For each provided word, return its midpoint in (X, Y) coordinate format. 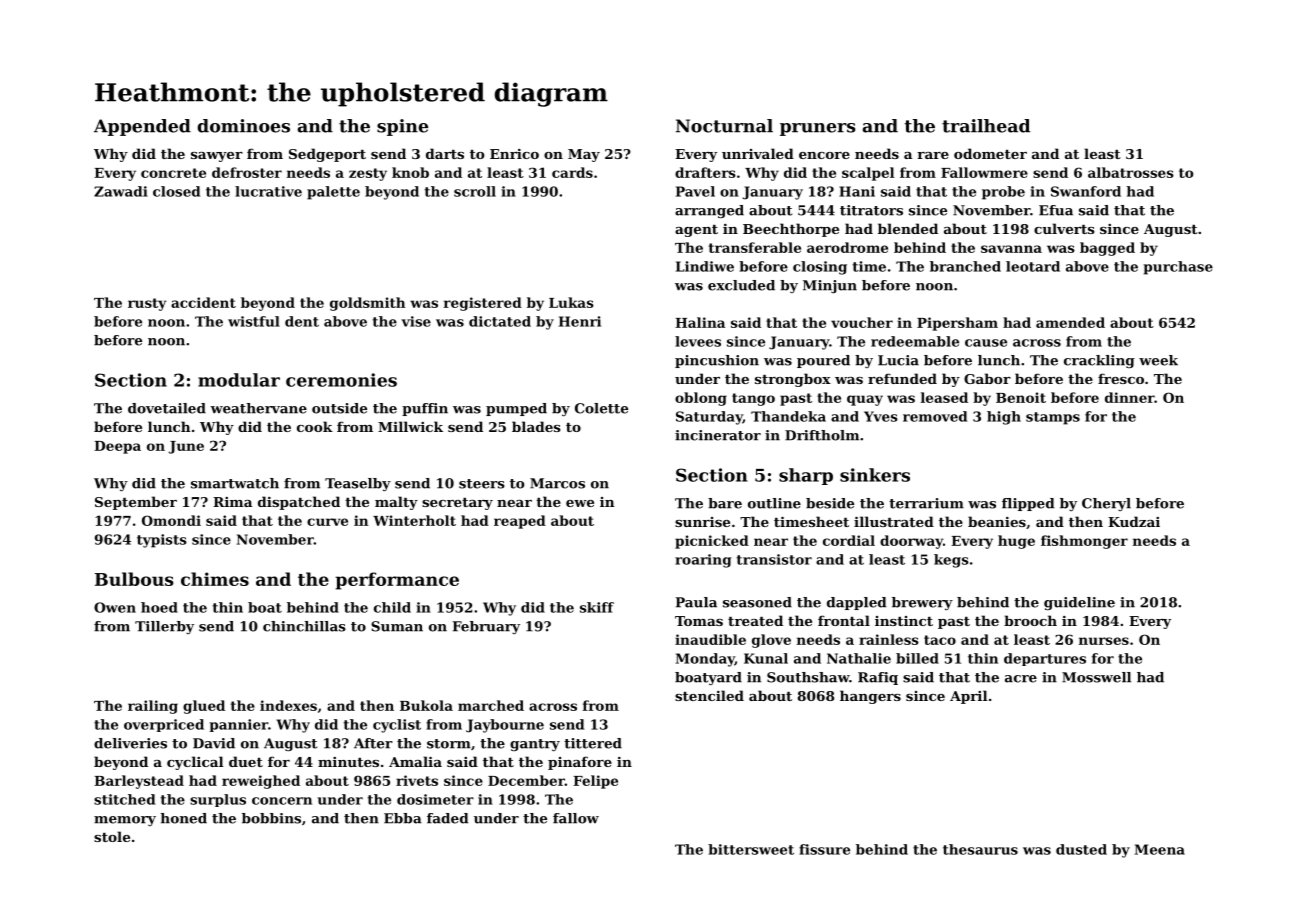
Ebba (403, 818)
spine (402, 127)
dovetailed (167, 408)
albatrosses (1131, 172)
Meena (1160, 849)
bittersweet (751, 849)
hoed (159, 607)
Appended (142, 127)
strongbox (793, 380)
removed (935, 416)
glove (771, 641)
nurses (1104, 641)
